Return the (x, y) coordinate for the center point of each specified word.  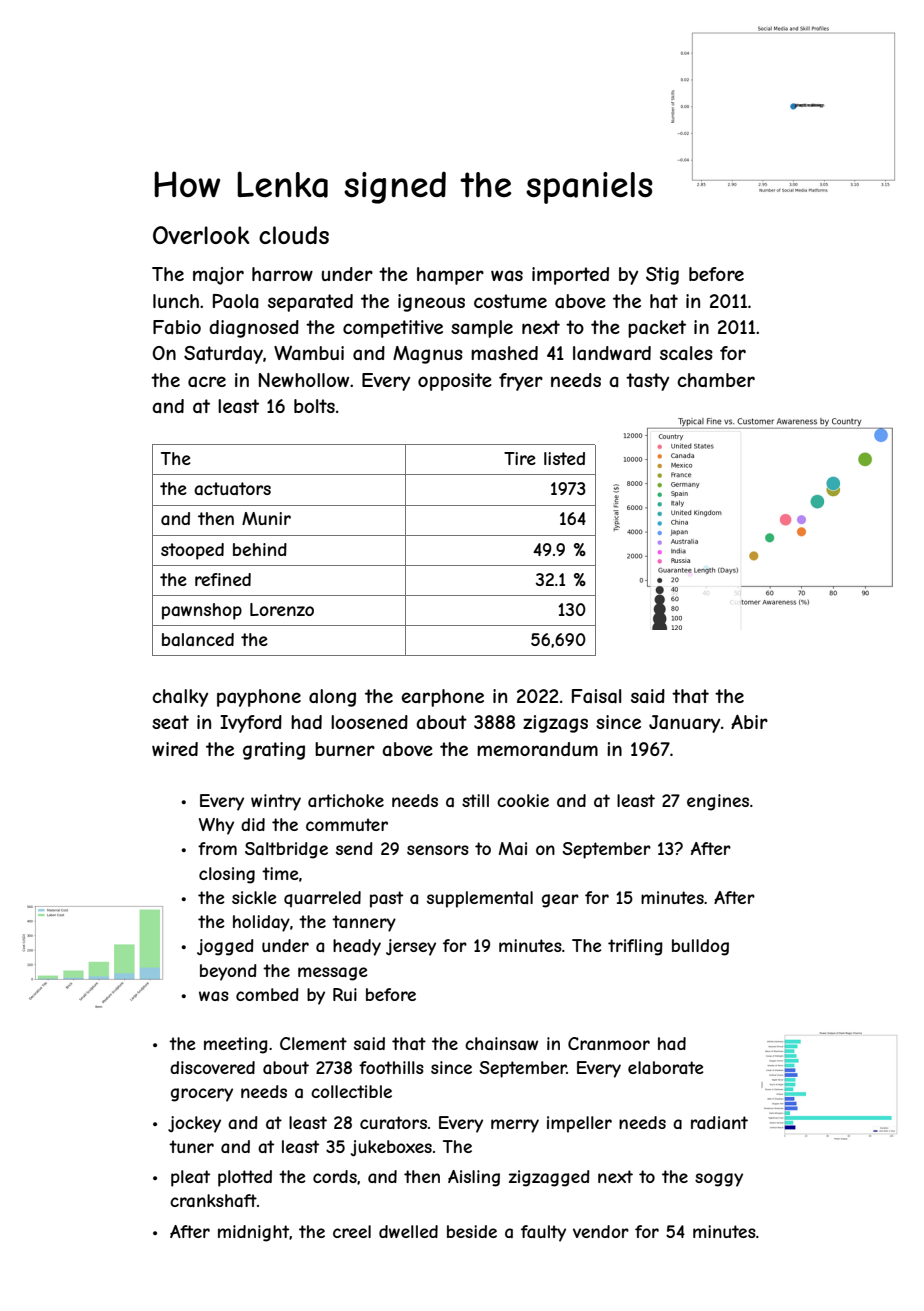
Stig (662, 276)
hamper (450, 276)
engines (718, 802)
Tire (520, 458)
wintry (276, 802)
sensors (438, 850)
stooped (192, 551)
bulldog (700, 947)
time (280, 873)
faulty (543, 1233)
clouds (294, 235)
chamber (716, 380)
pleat (190, 1178)
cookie (523, 800)
